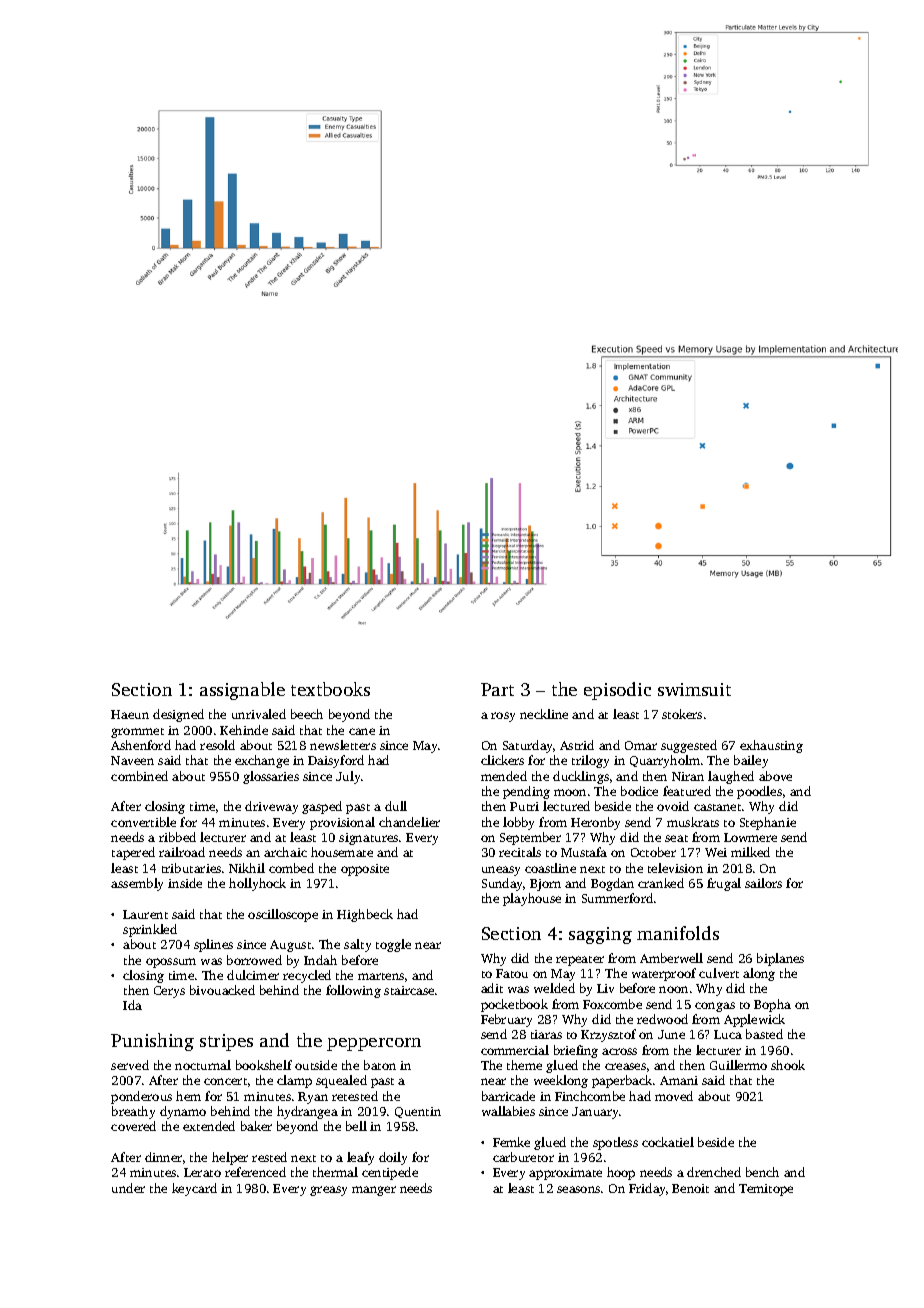  I want to click on textbooks, so click(330, 689).
